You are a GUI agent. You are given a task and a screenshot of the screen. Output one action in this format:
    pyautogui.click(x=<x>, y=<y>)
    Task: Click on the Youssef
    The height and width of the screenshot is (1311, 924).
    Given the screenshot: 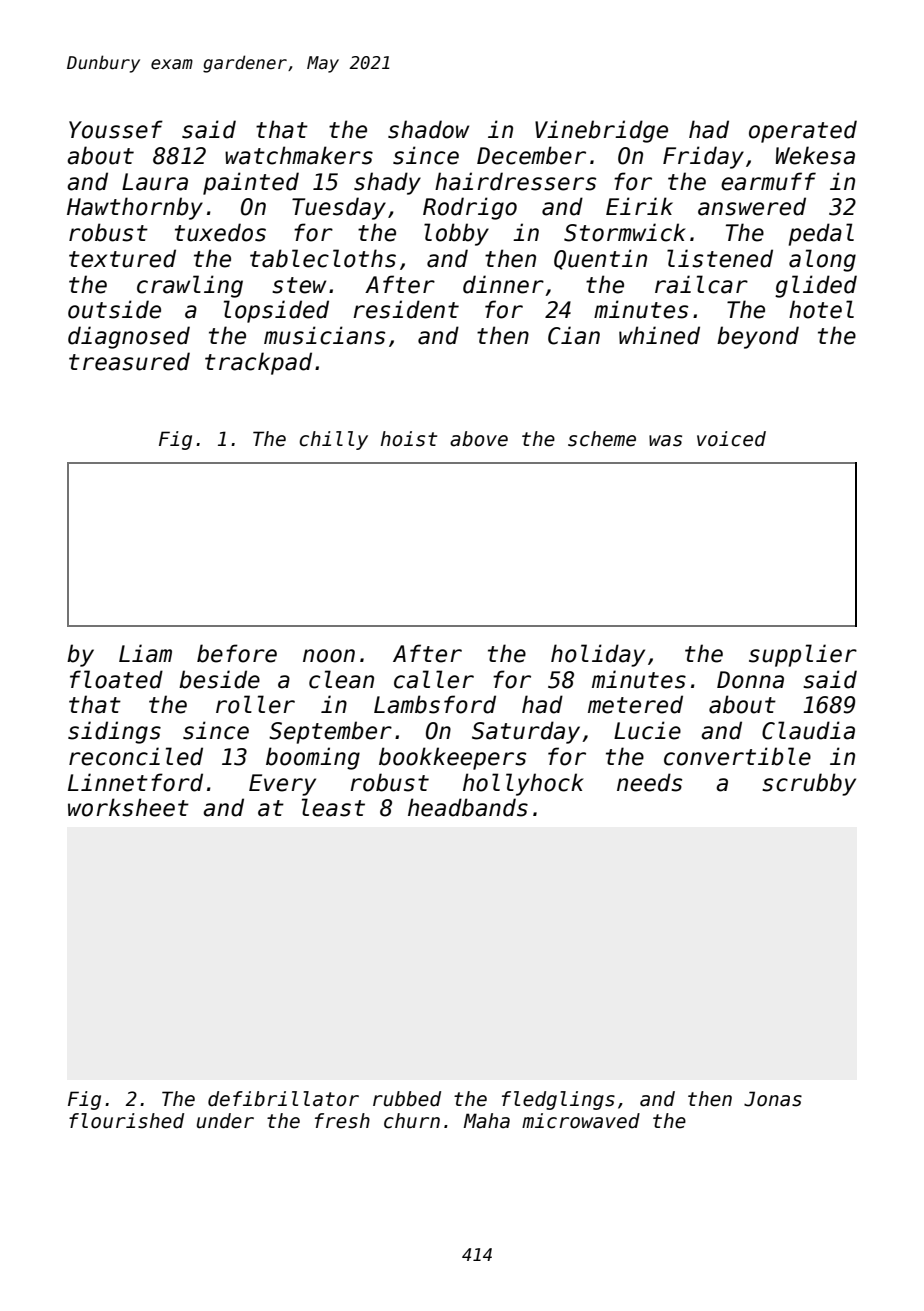 What is the action you would take?
    pyautogui.click(x=116, y=129)
